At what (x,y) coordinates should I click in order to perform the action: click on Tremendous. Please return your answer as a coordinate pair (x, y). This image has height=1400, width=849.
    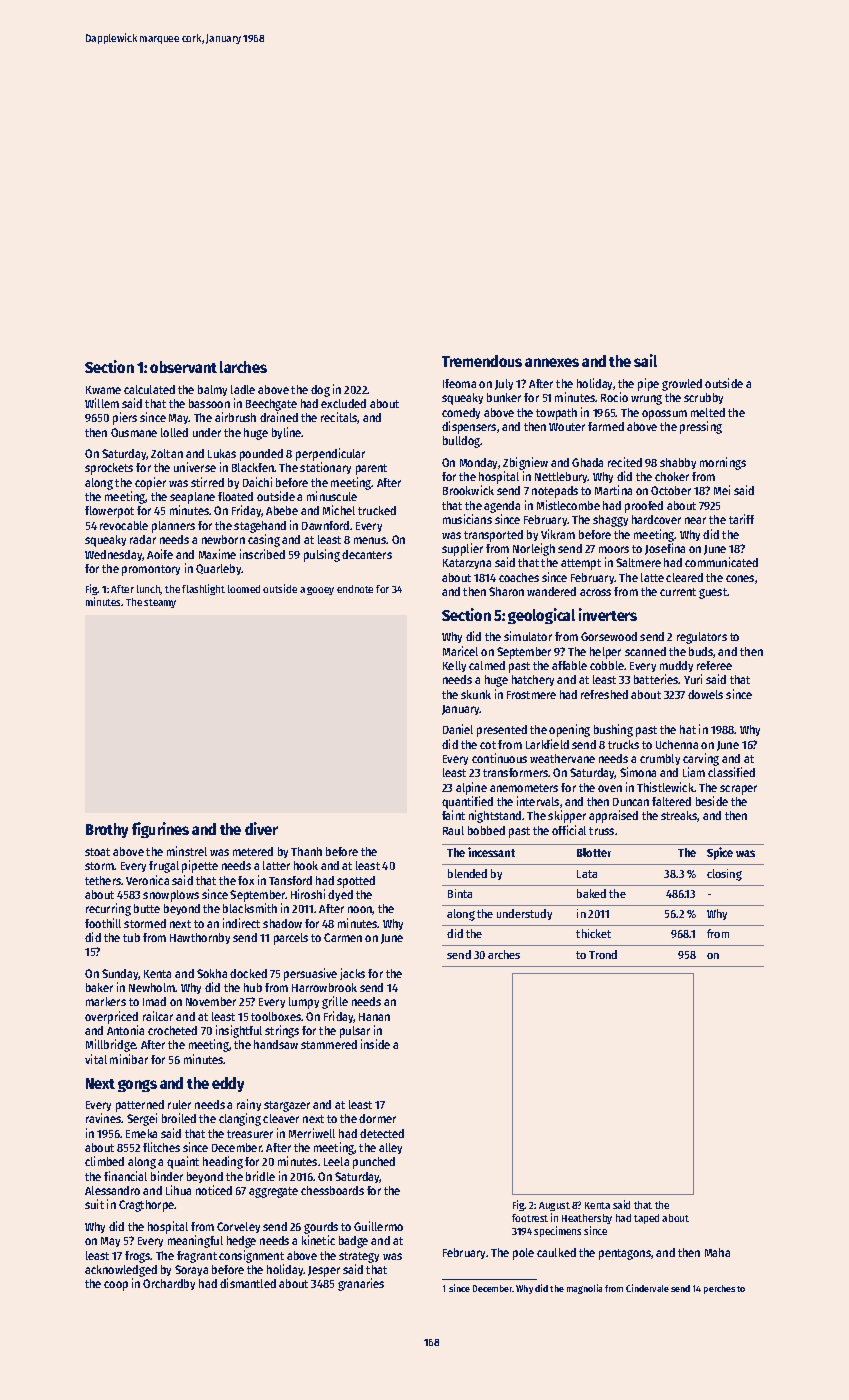
    Looking at the image, I should click on (482, 361).
